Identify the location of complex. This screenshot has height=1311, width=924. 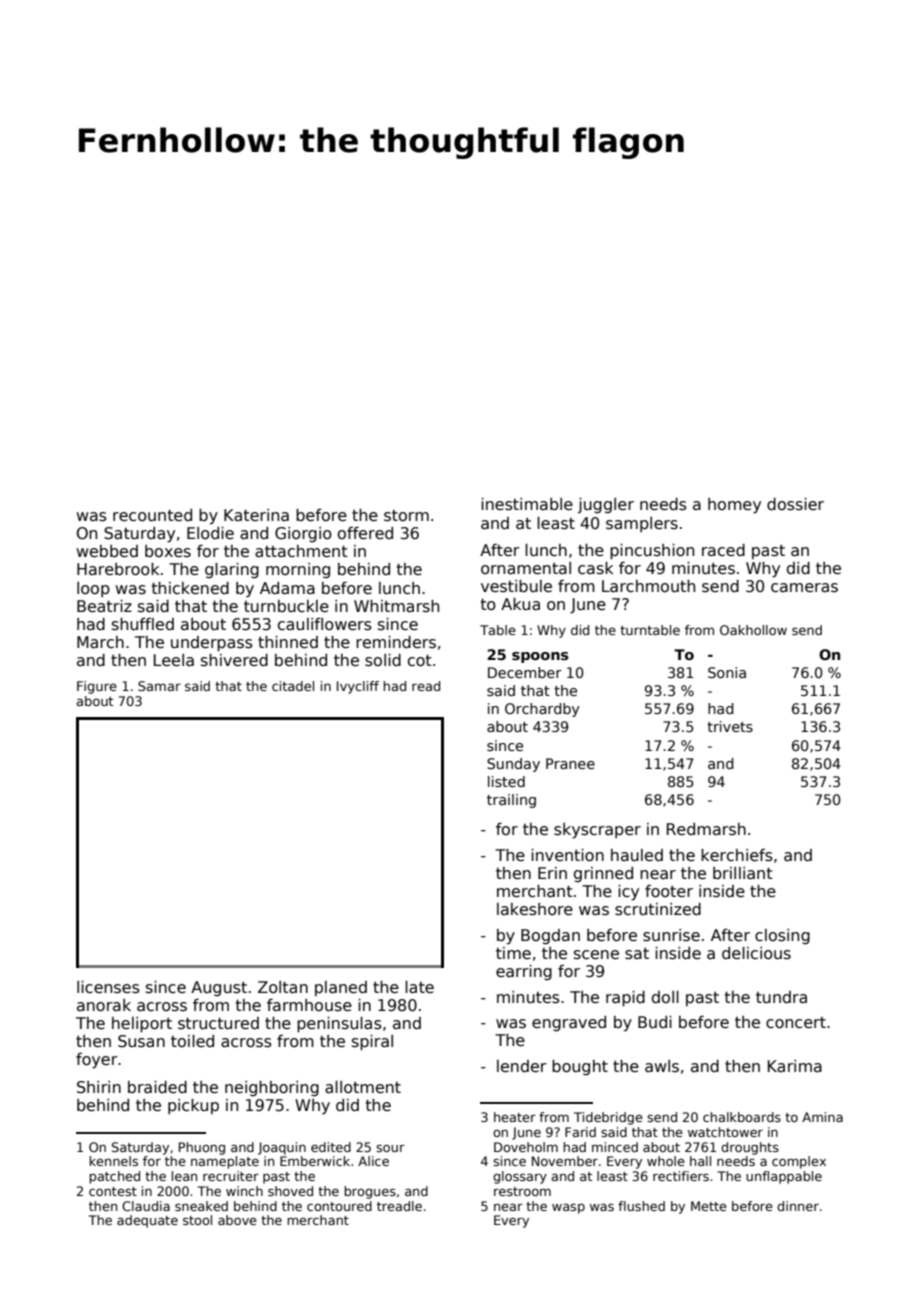
(799, 1162).
